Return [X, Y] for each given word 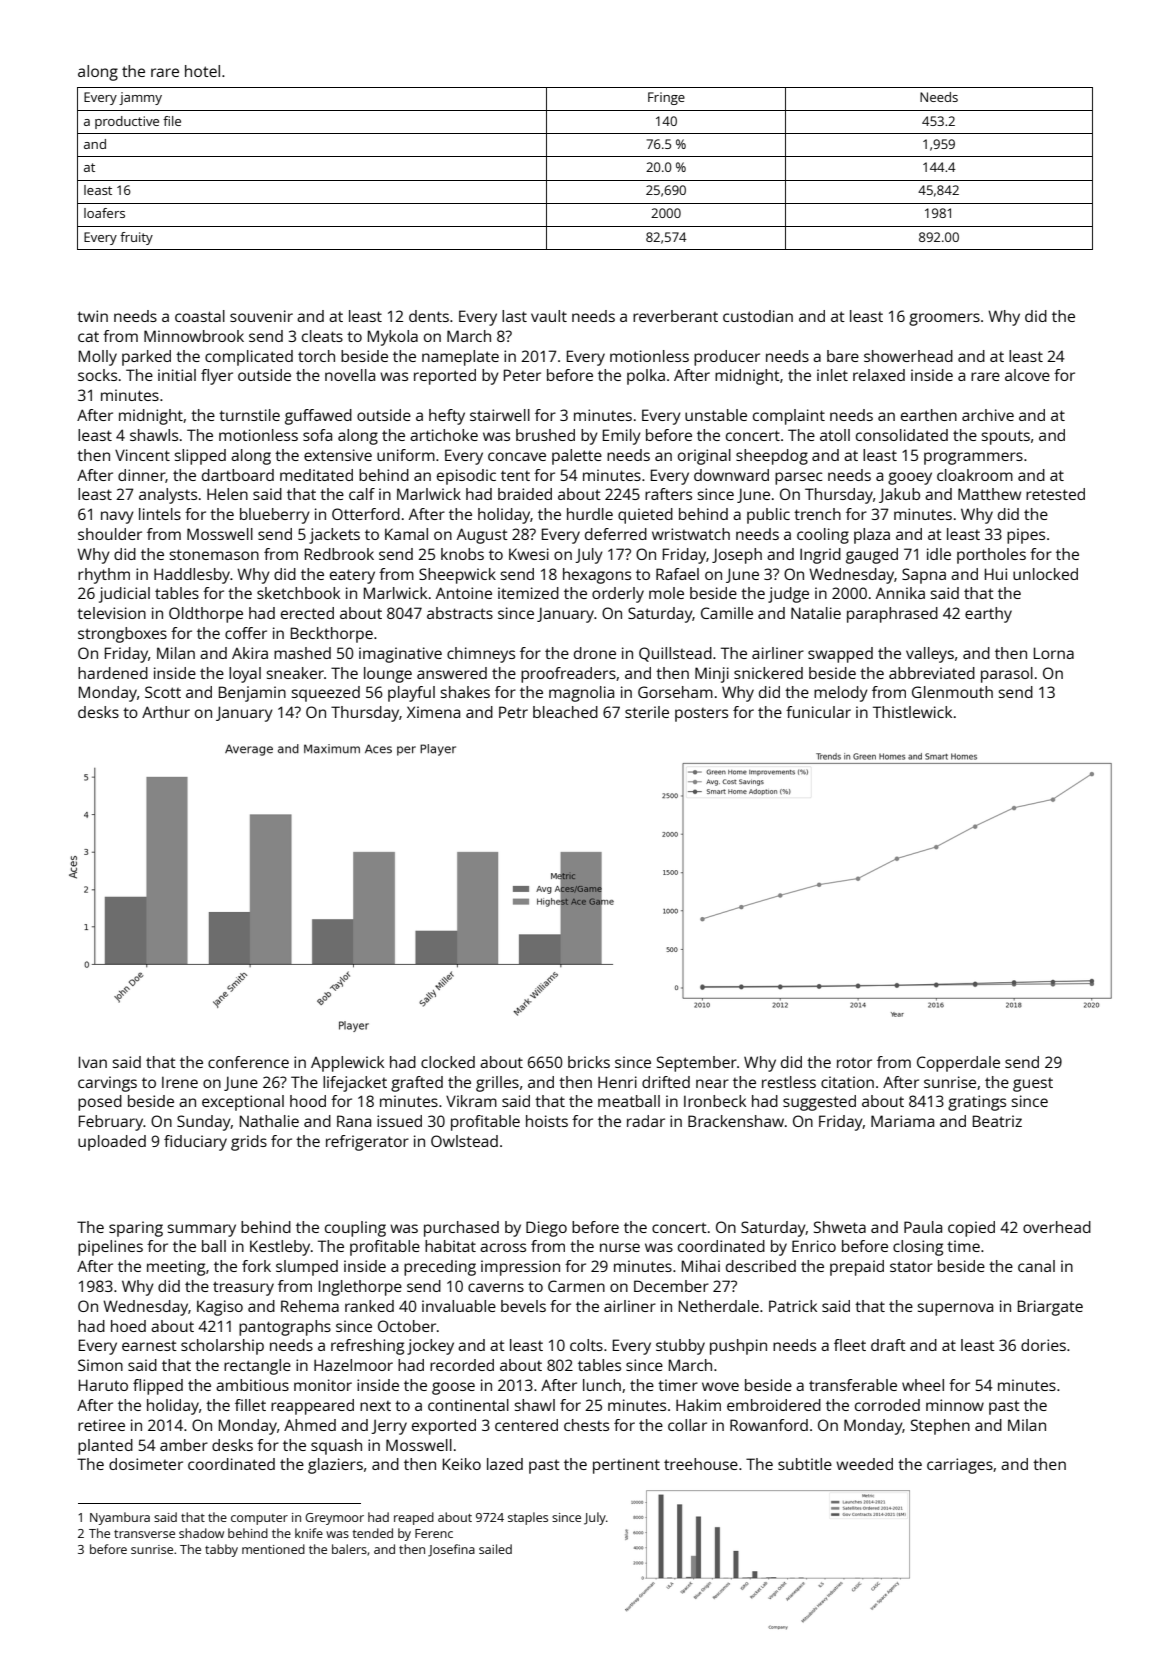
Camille [727, 613]
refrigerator [367, 1143]
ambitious [252, 1385]
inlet [832, 375]
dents [429, 316]
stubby [680, 1347]
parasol [1007, 675]
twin [92, 316]
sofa [317, 435]
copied [971, 1229]
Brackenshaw [736, 1121]
